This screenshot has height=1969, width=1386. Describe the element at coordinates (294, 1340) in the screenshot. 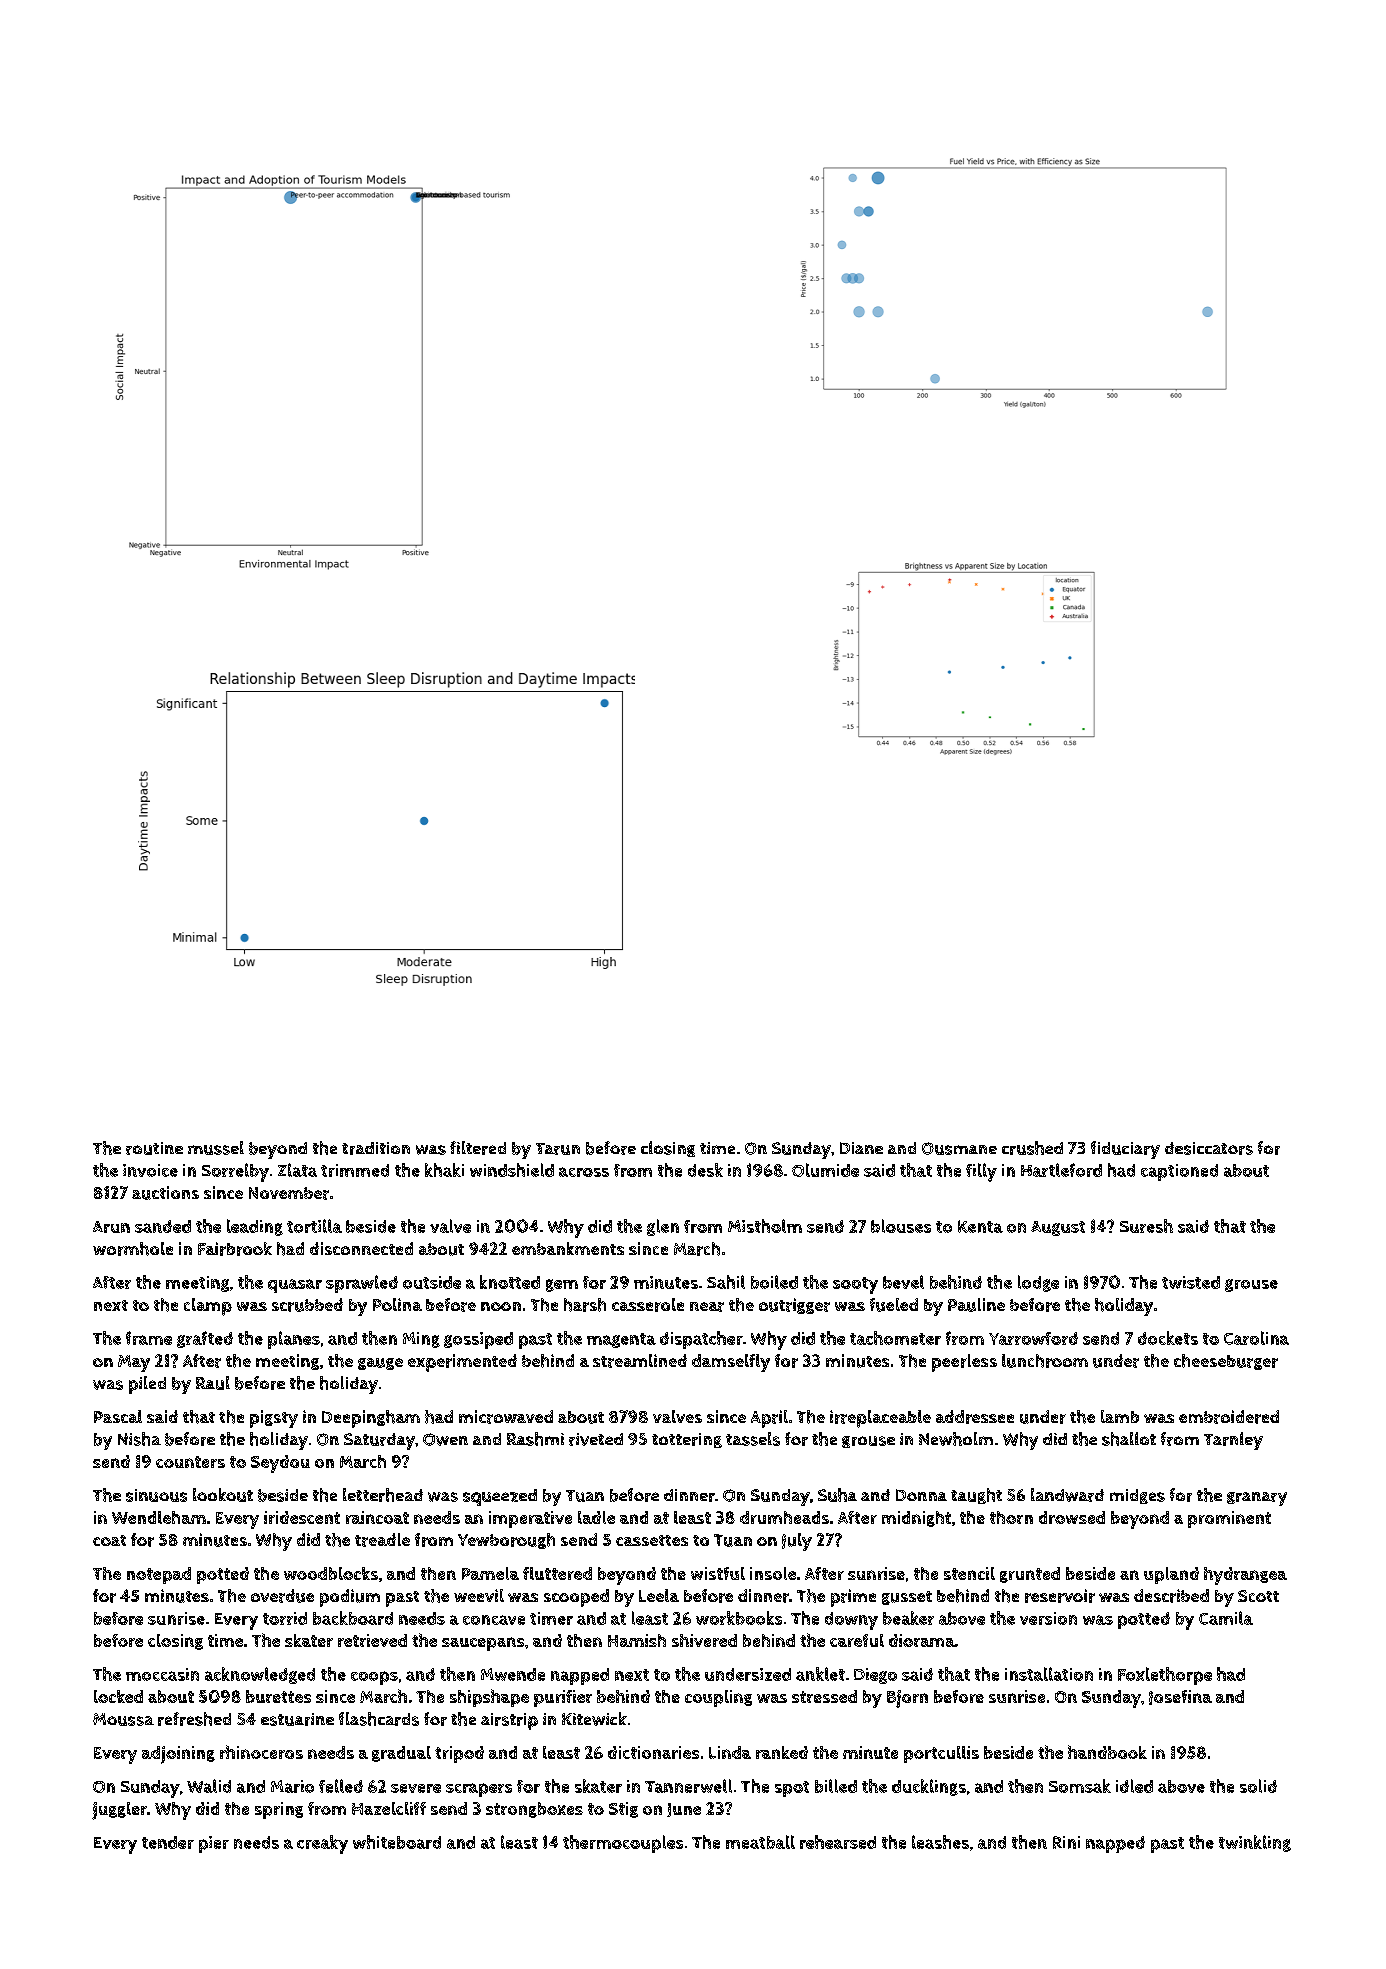

I see `planes` at that location.
